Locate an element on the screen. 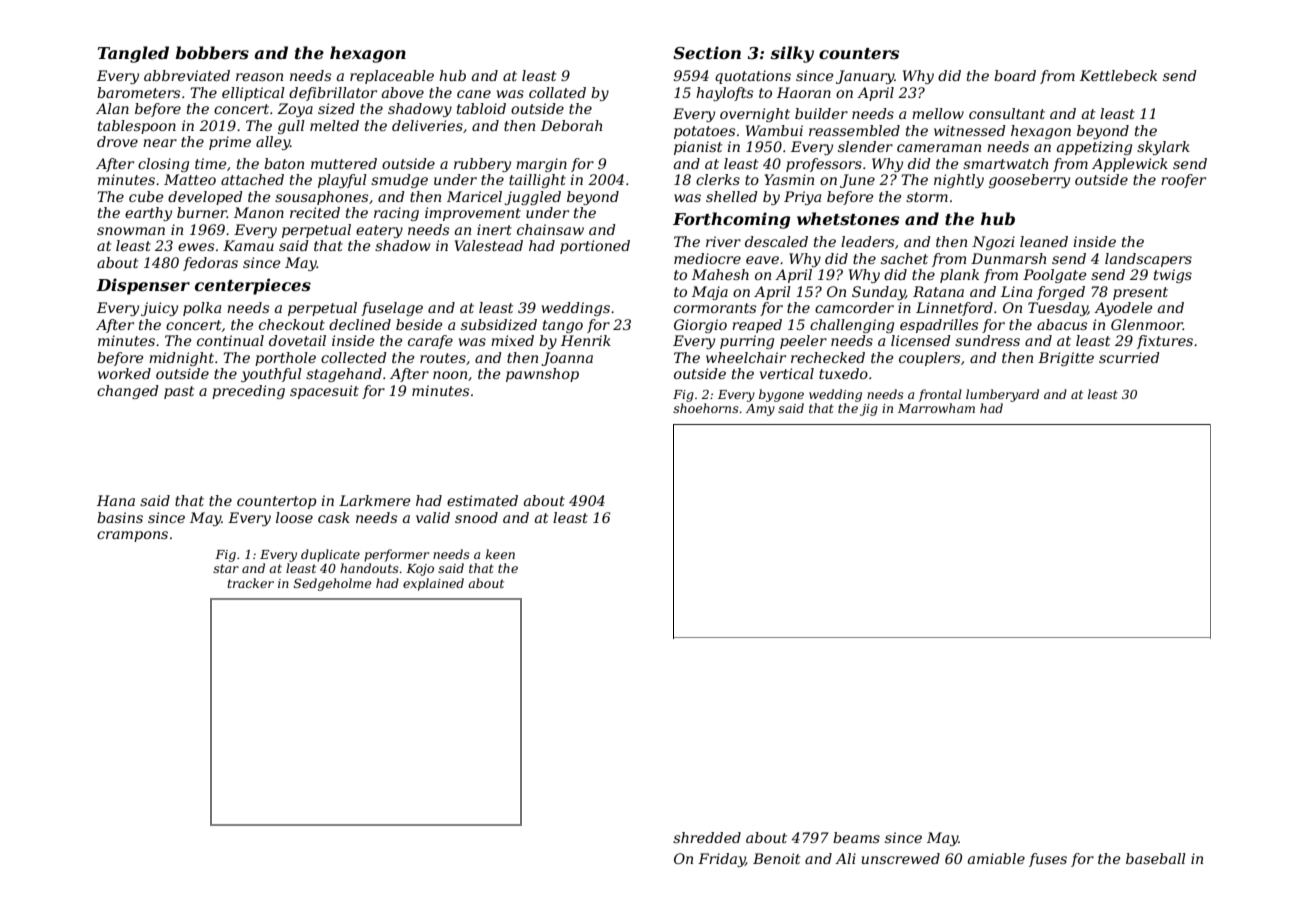  changed is located at coordinates (128, 392).
